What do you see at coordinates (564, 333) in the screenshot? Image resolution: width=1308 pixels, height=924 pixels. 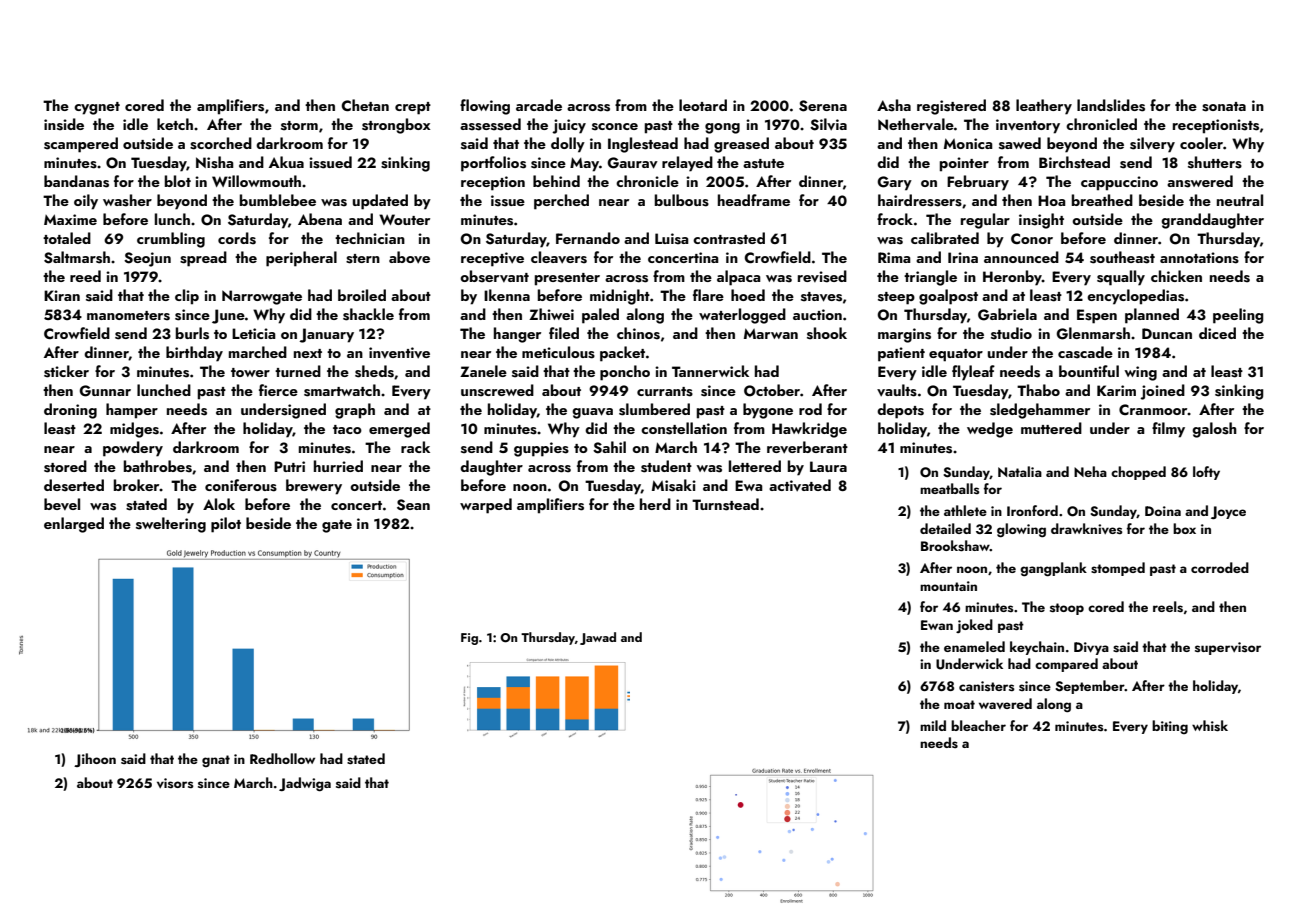 I see `filed` at bounding box center [564, 333].
